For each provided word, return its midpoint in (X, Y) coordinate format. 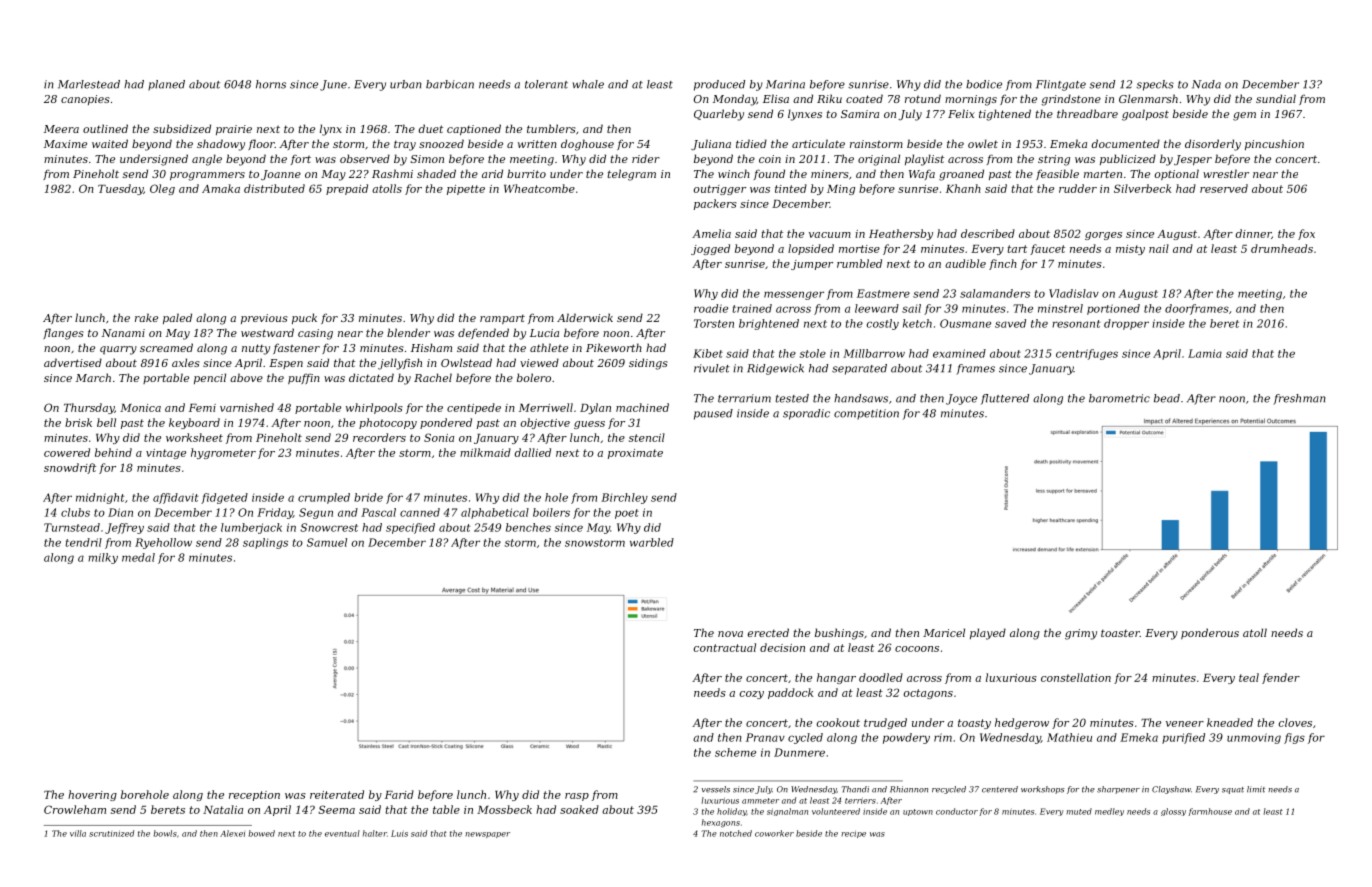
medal (138, 557)
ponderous (1210, 633)
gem (1244, 116)
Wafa (922, 174)
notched (736, 833)
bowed (262, 833)
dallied (532, 452)
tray (405, 145)
